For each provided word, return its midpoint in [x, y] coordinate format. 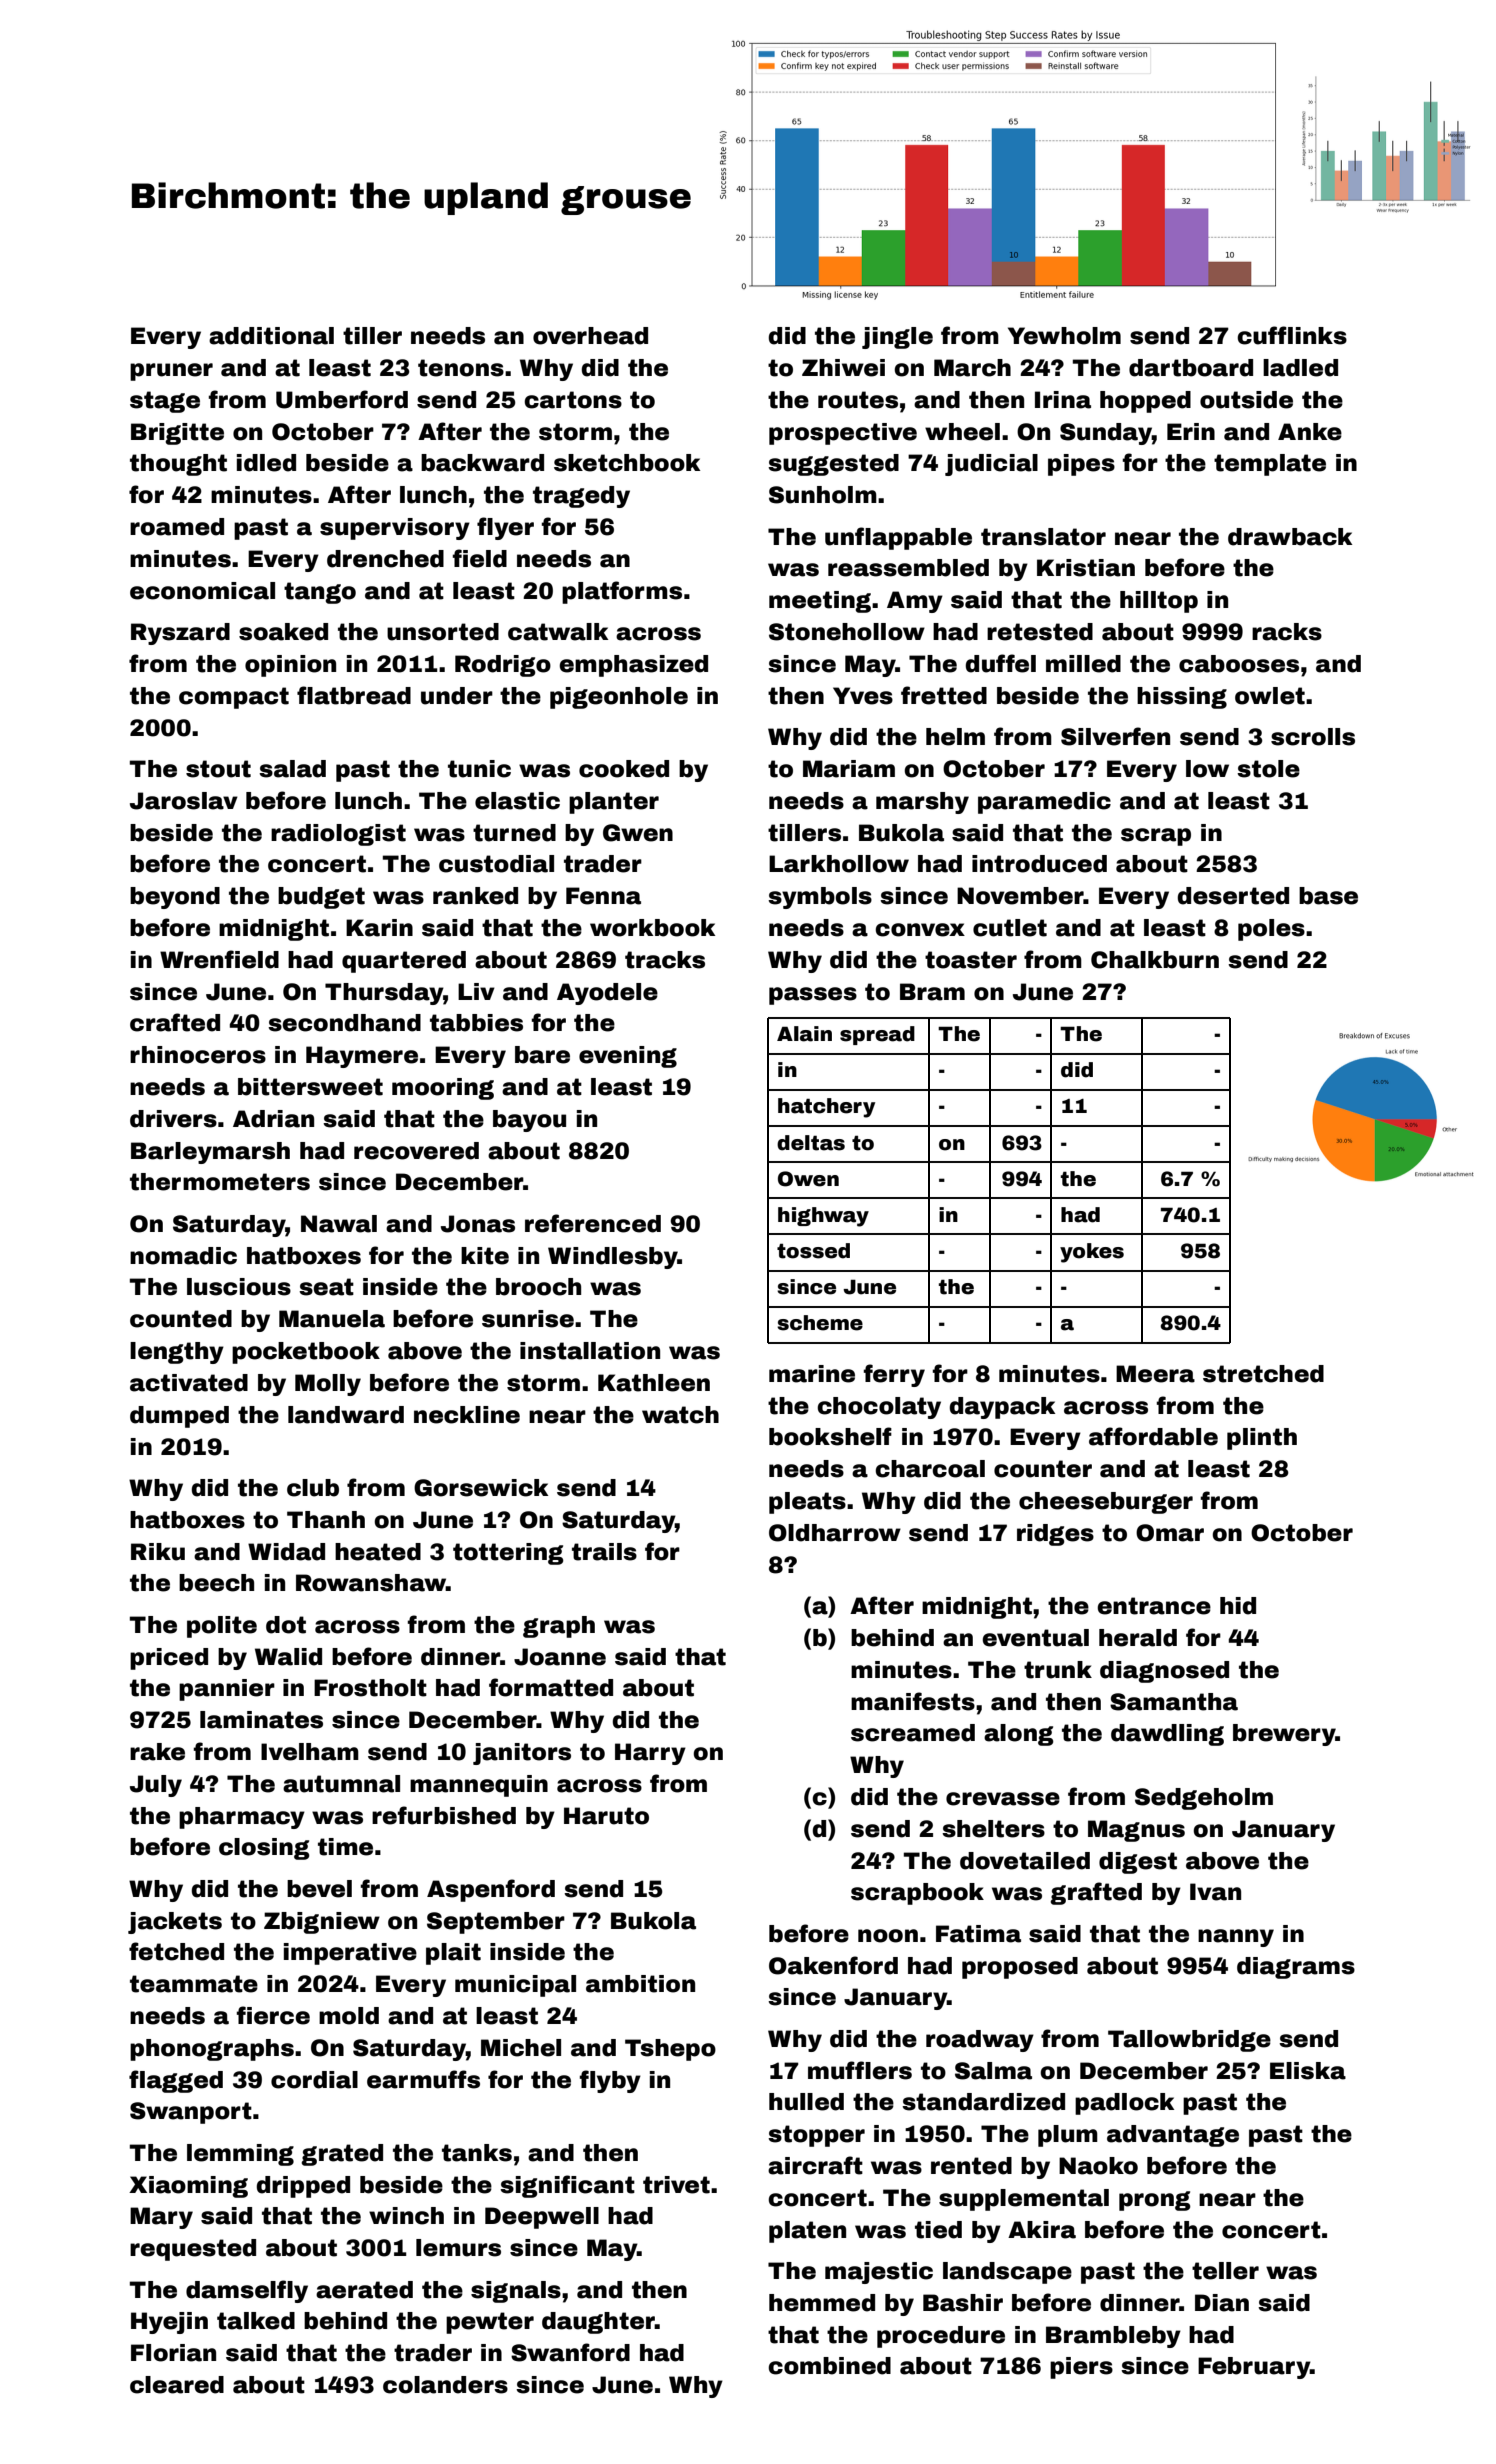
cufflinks [1292, 335]
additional [271, 336]
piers [1081, 2368]
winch [406, 2216]
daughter [598, 2323]
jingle [897, 338]
